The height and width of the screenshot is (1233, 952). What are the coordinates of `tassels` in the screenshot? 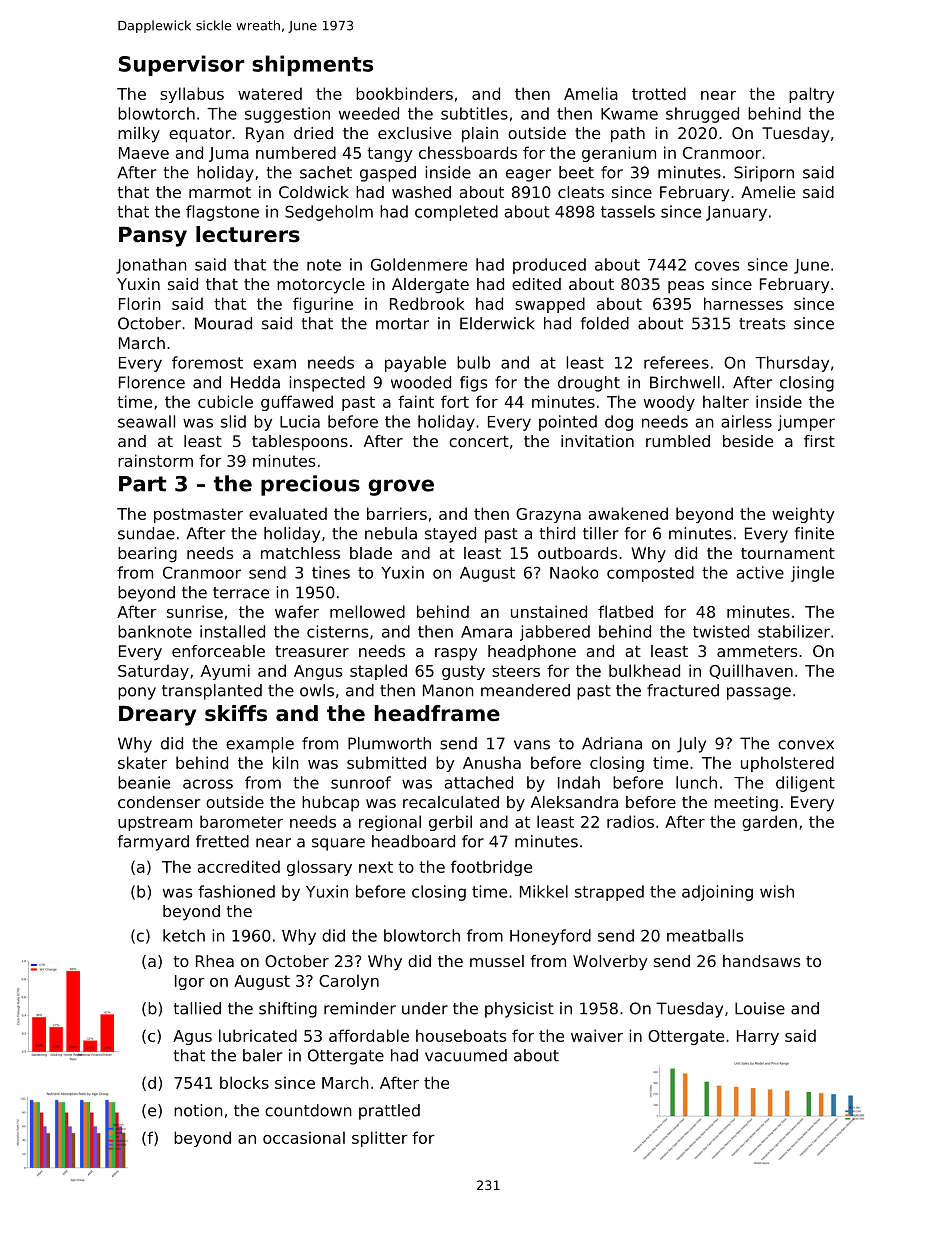 It's located at (628, 211).
